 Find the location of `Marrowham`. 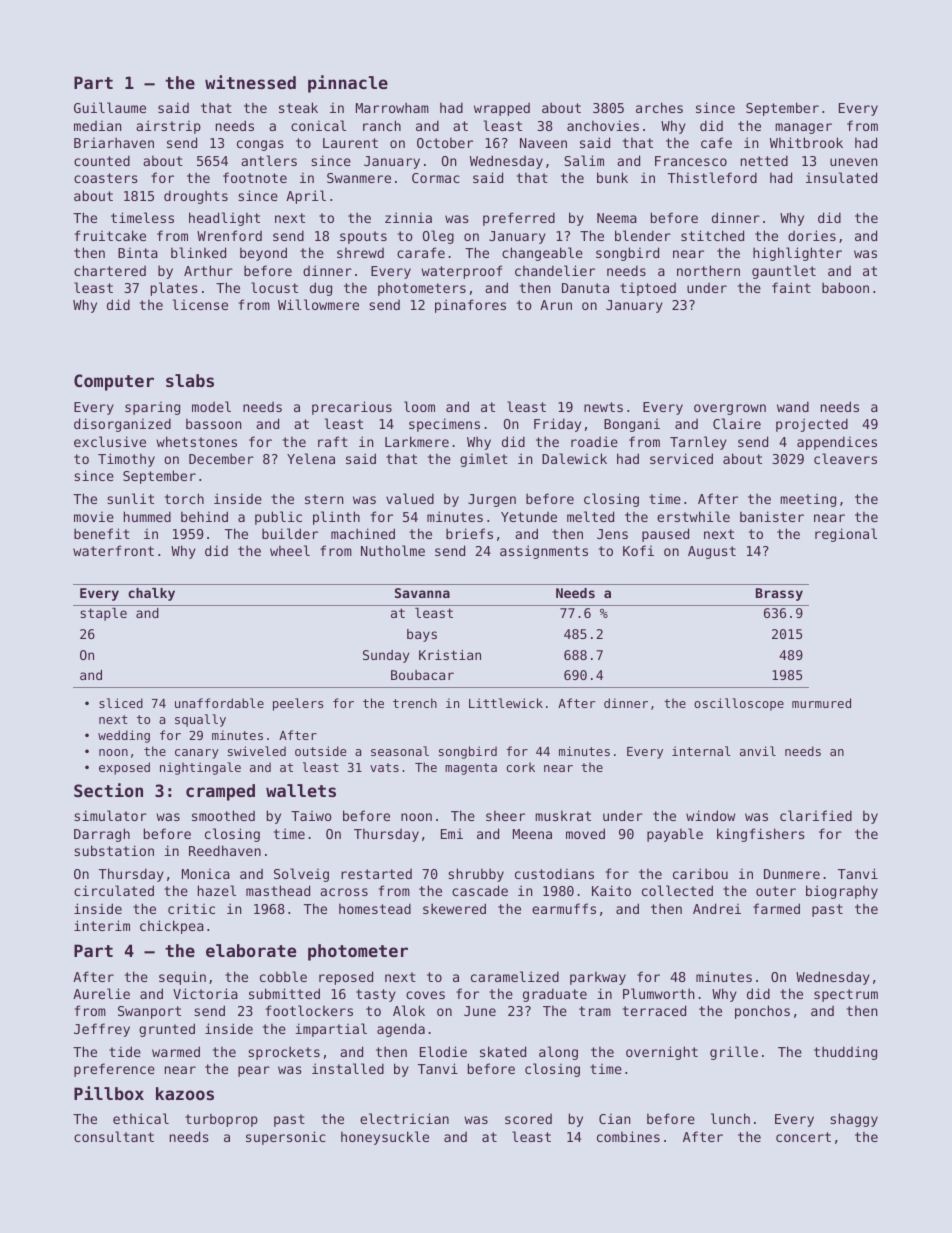

Marrowham is located at coordinates (392, 107).
